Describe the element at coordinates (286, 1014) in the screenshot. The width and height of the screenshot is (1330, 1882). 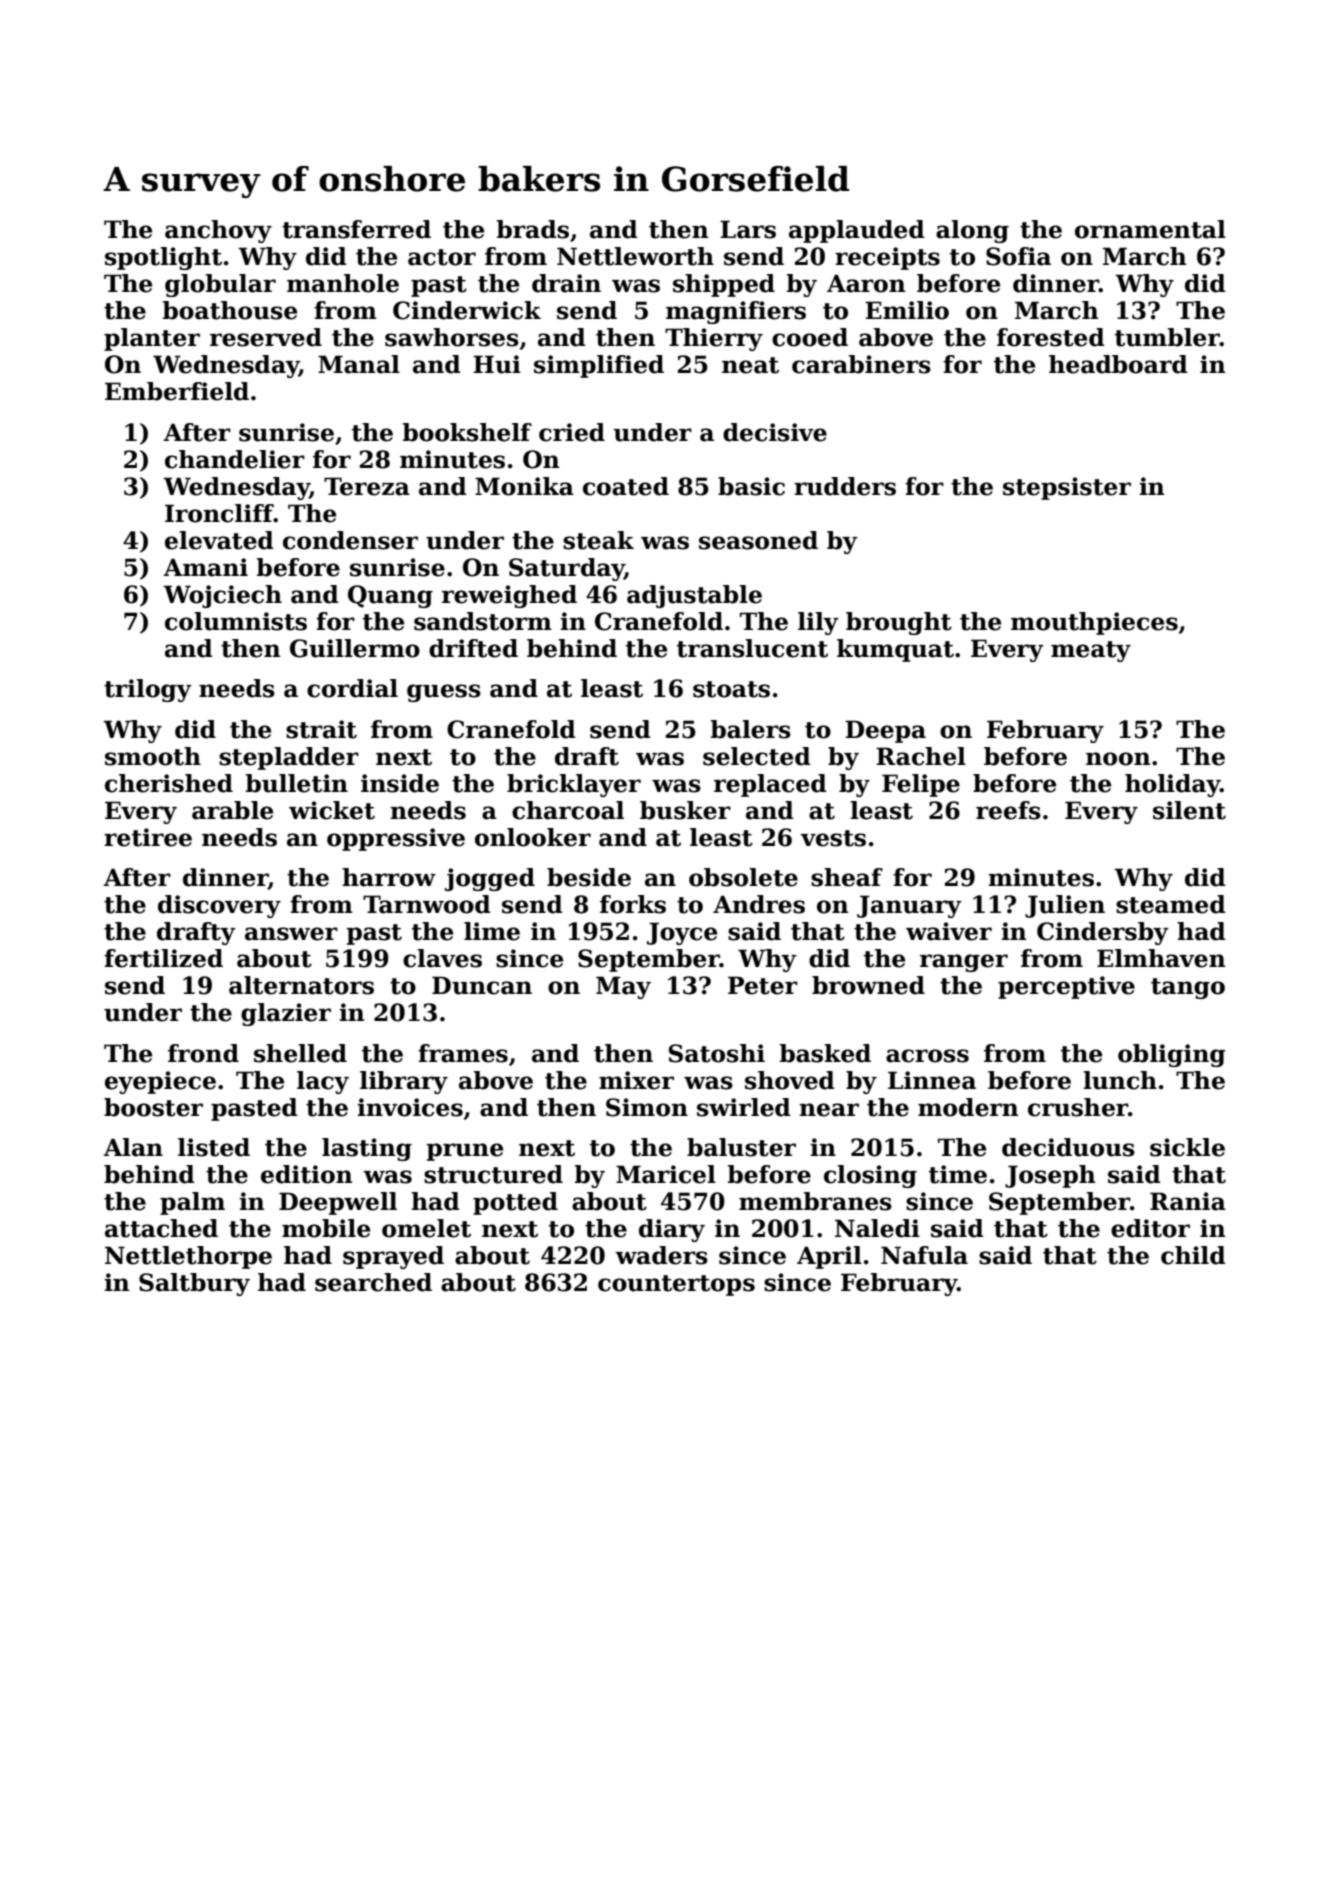
I see `glazier` at that location.
